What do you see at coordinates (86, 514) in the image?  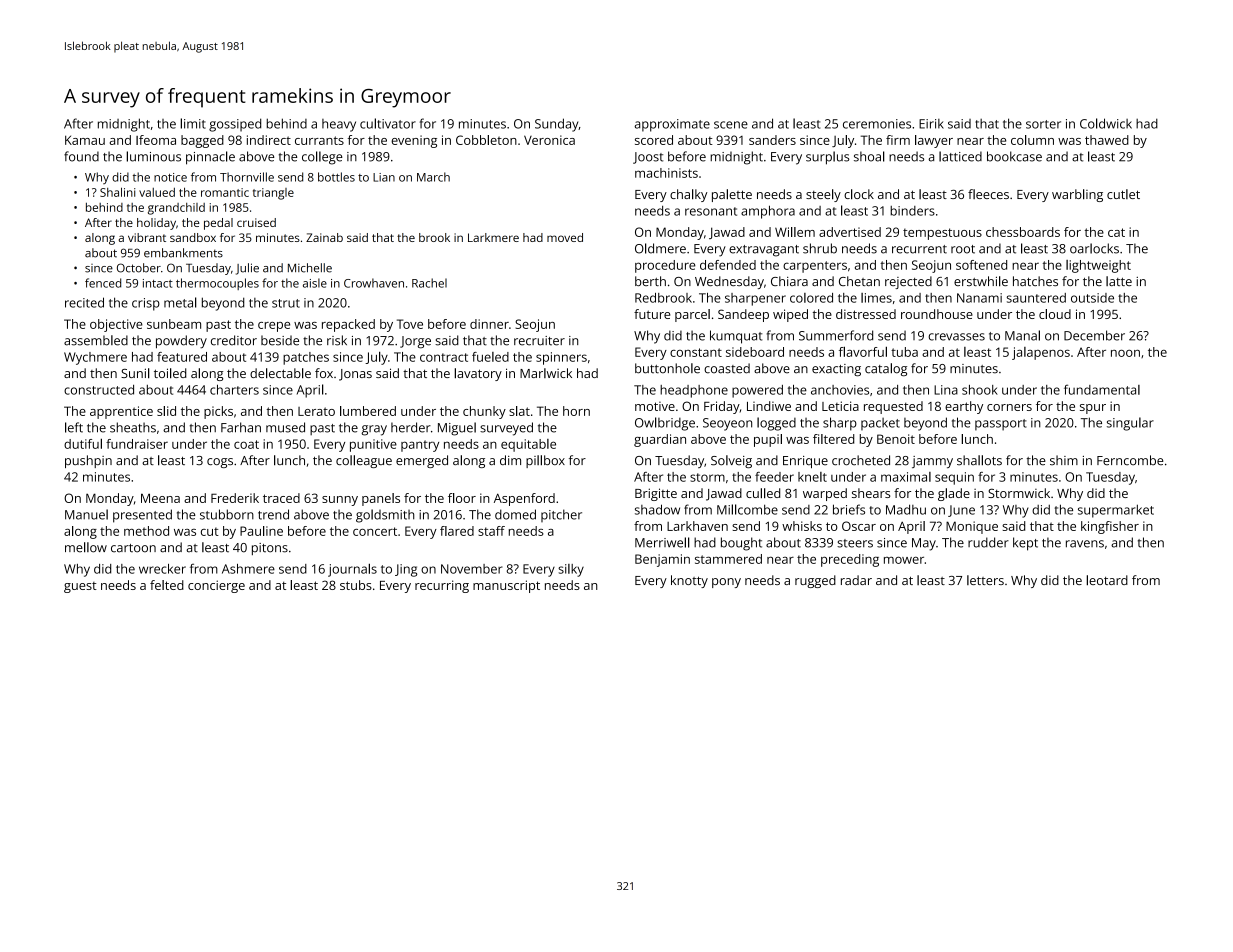 I see `Manuel` at bounding box center [86, 514].
